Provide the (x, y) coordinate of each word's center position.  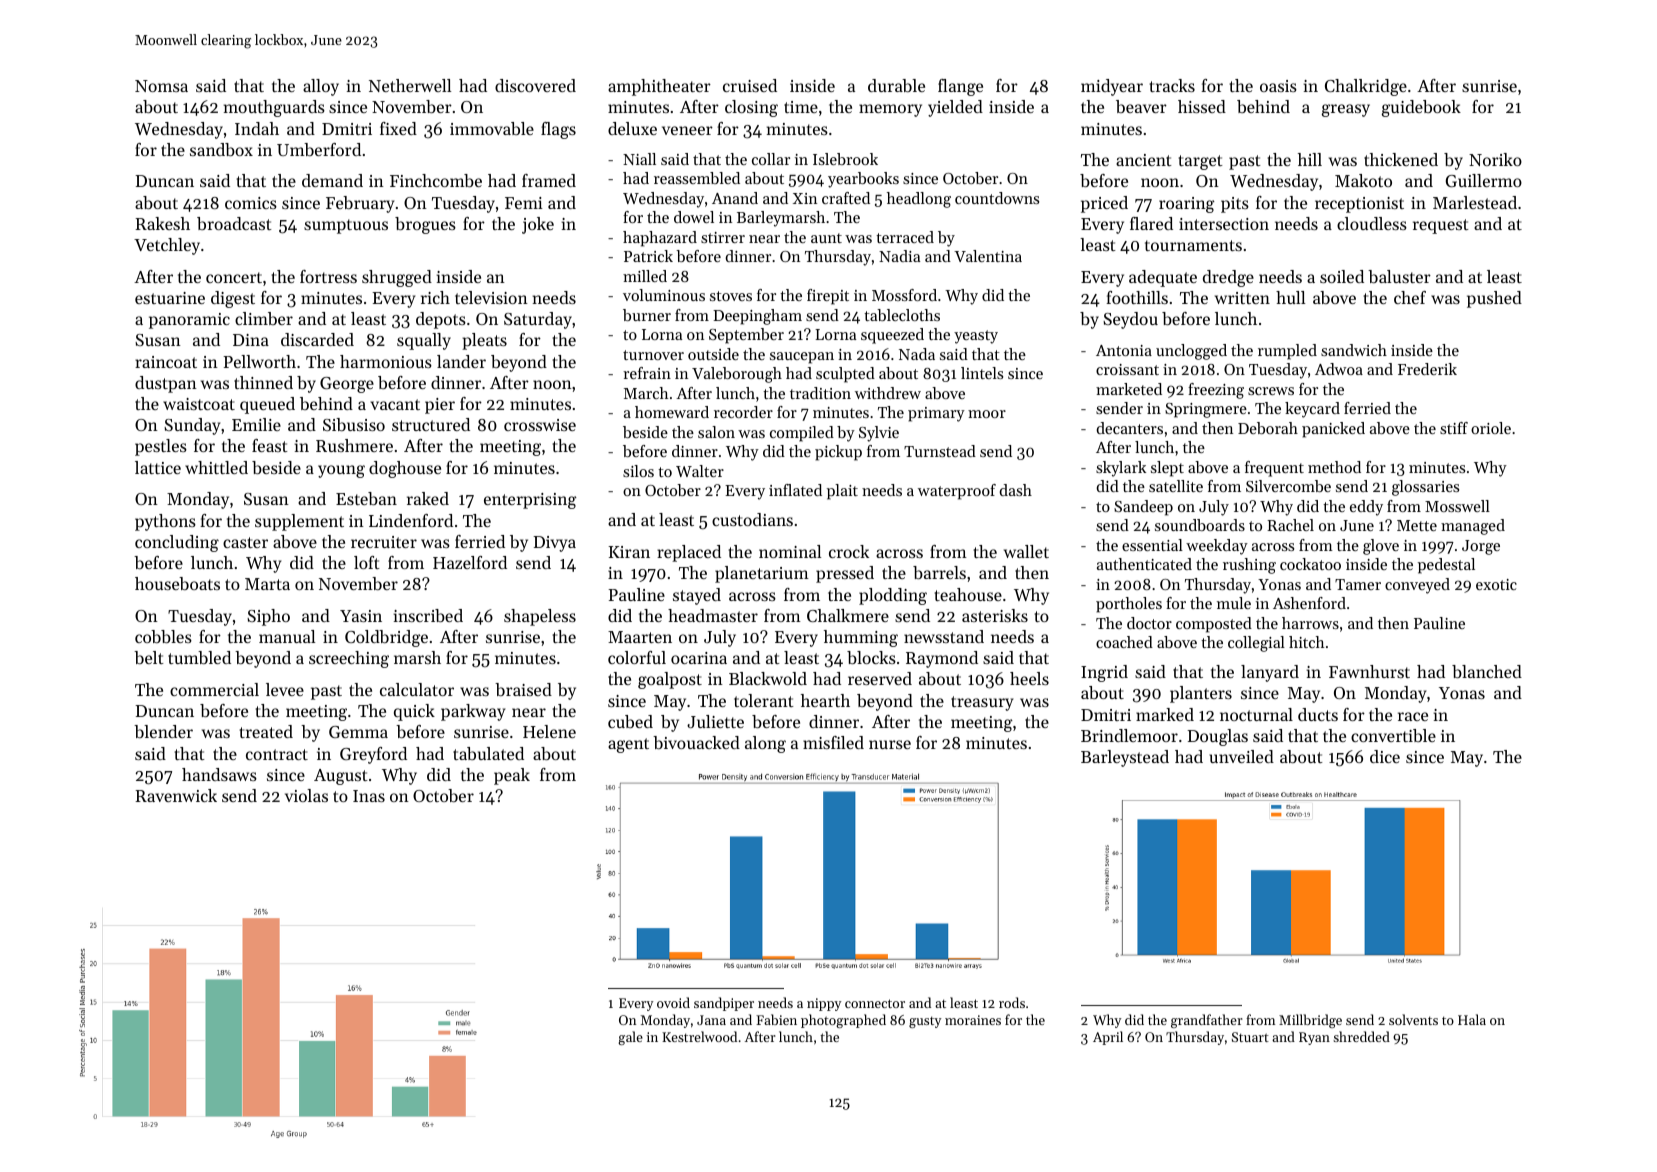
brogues (425, 225)
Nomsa (161, 86)
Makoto (1363, 180)
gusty (925, 1022)
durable (896, 85)
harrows (1310, 623)
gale (630, 1038)
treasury (982, 703)
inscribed (428, 615)
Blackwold (768, 678)
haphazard (660, 239)
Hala (1472, 1019)
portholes (1129, 605)
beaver (1141, 106)
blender (163, 731)
